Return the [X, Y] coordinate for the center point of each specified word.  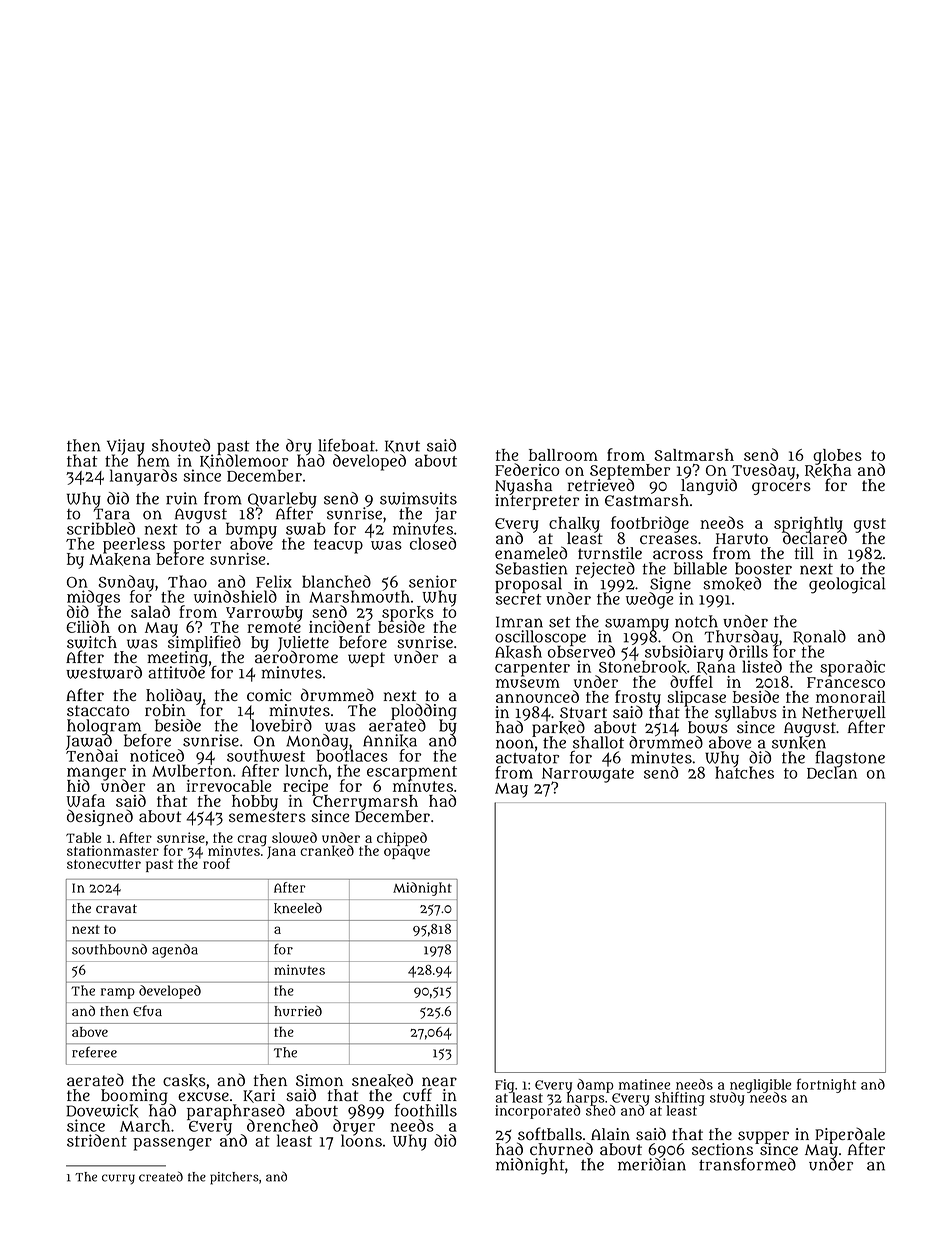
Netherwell [844, 712]
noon [515, 744]
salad [150, 611]
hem [153, 461]
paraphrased [236, 1112]
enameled [531, 553]
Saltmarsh [694, 455]
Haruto [742, 539]
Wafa [85, 800]
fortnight [826, 1085]
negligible [760, 1085]
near [439, 1082]
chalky [574, 525]
